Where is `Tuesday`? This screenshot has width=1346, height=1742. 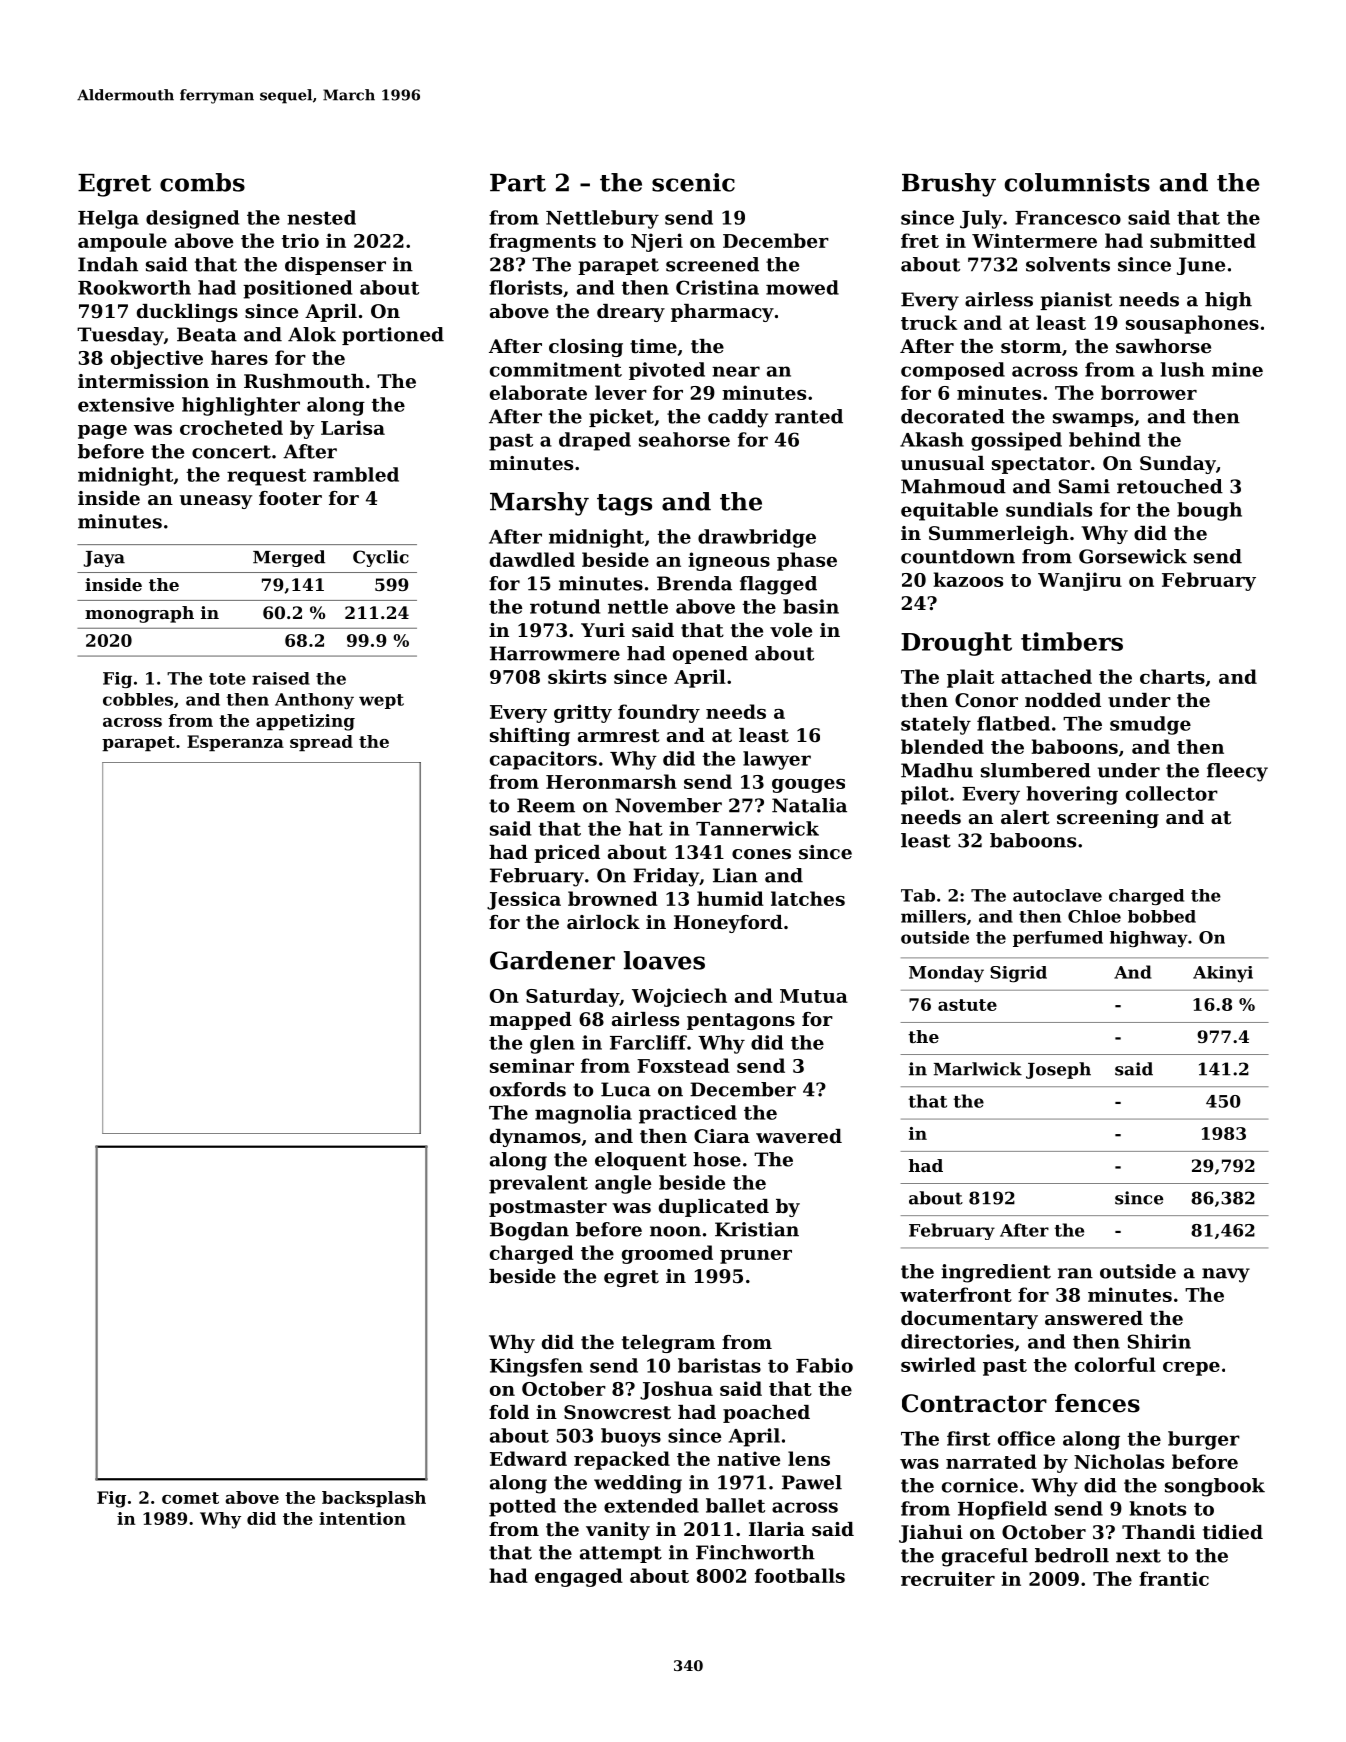
Tuesday is located at coordinates (120, 336).
